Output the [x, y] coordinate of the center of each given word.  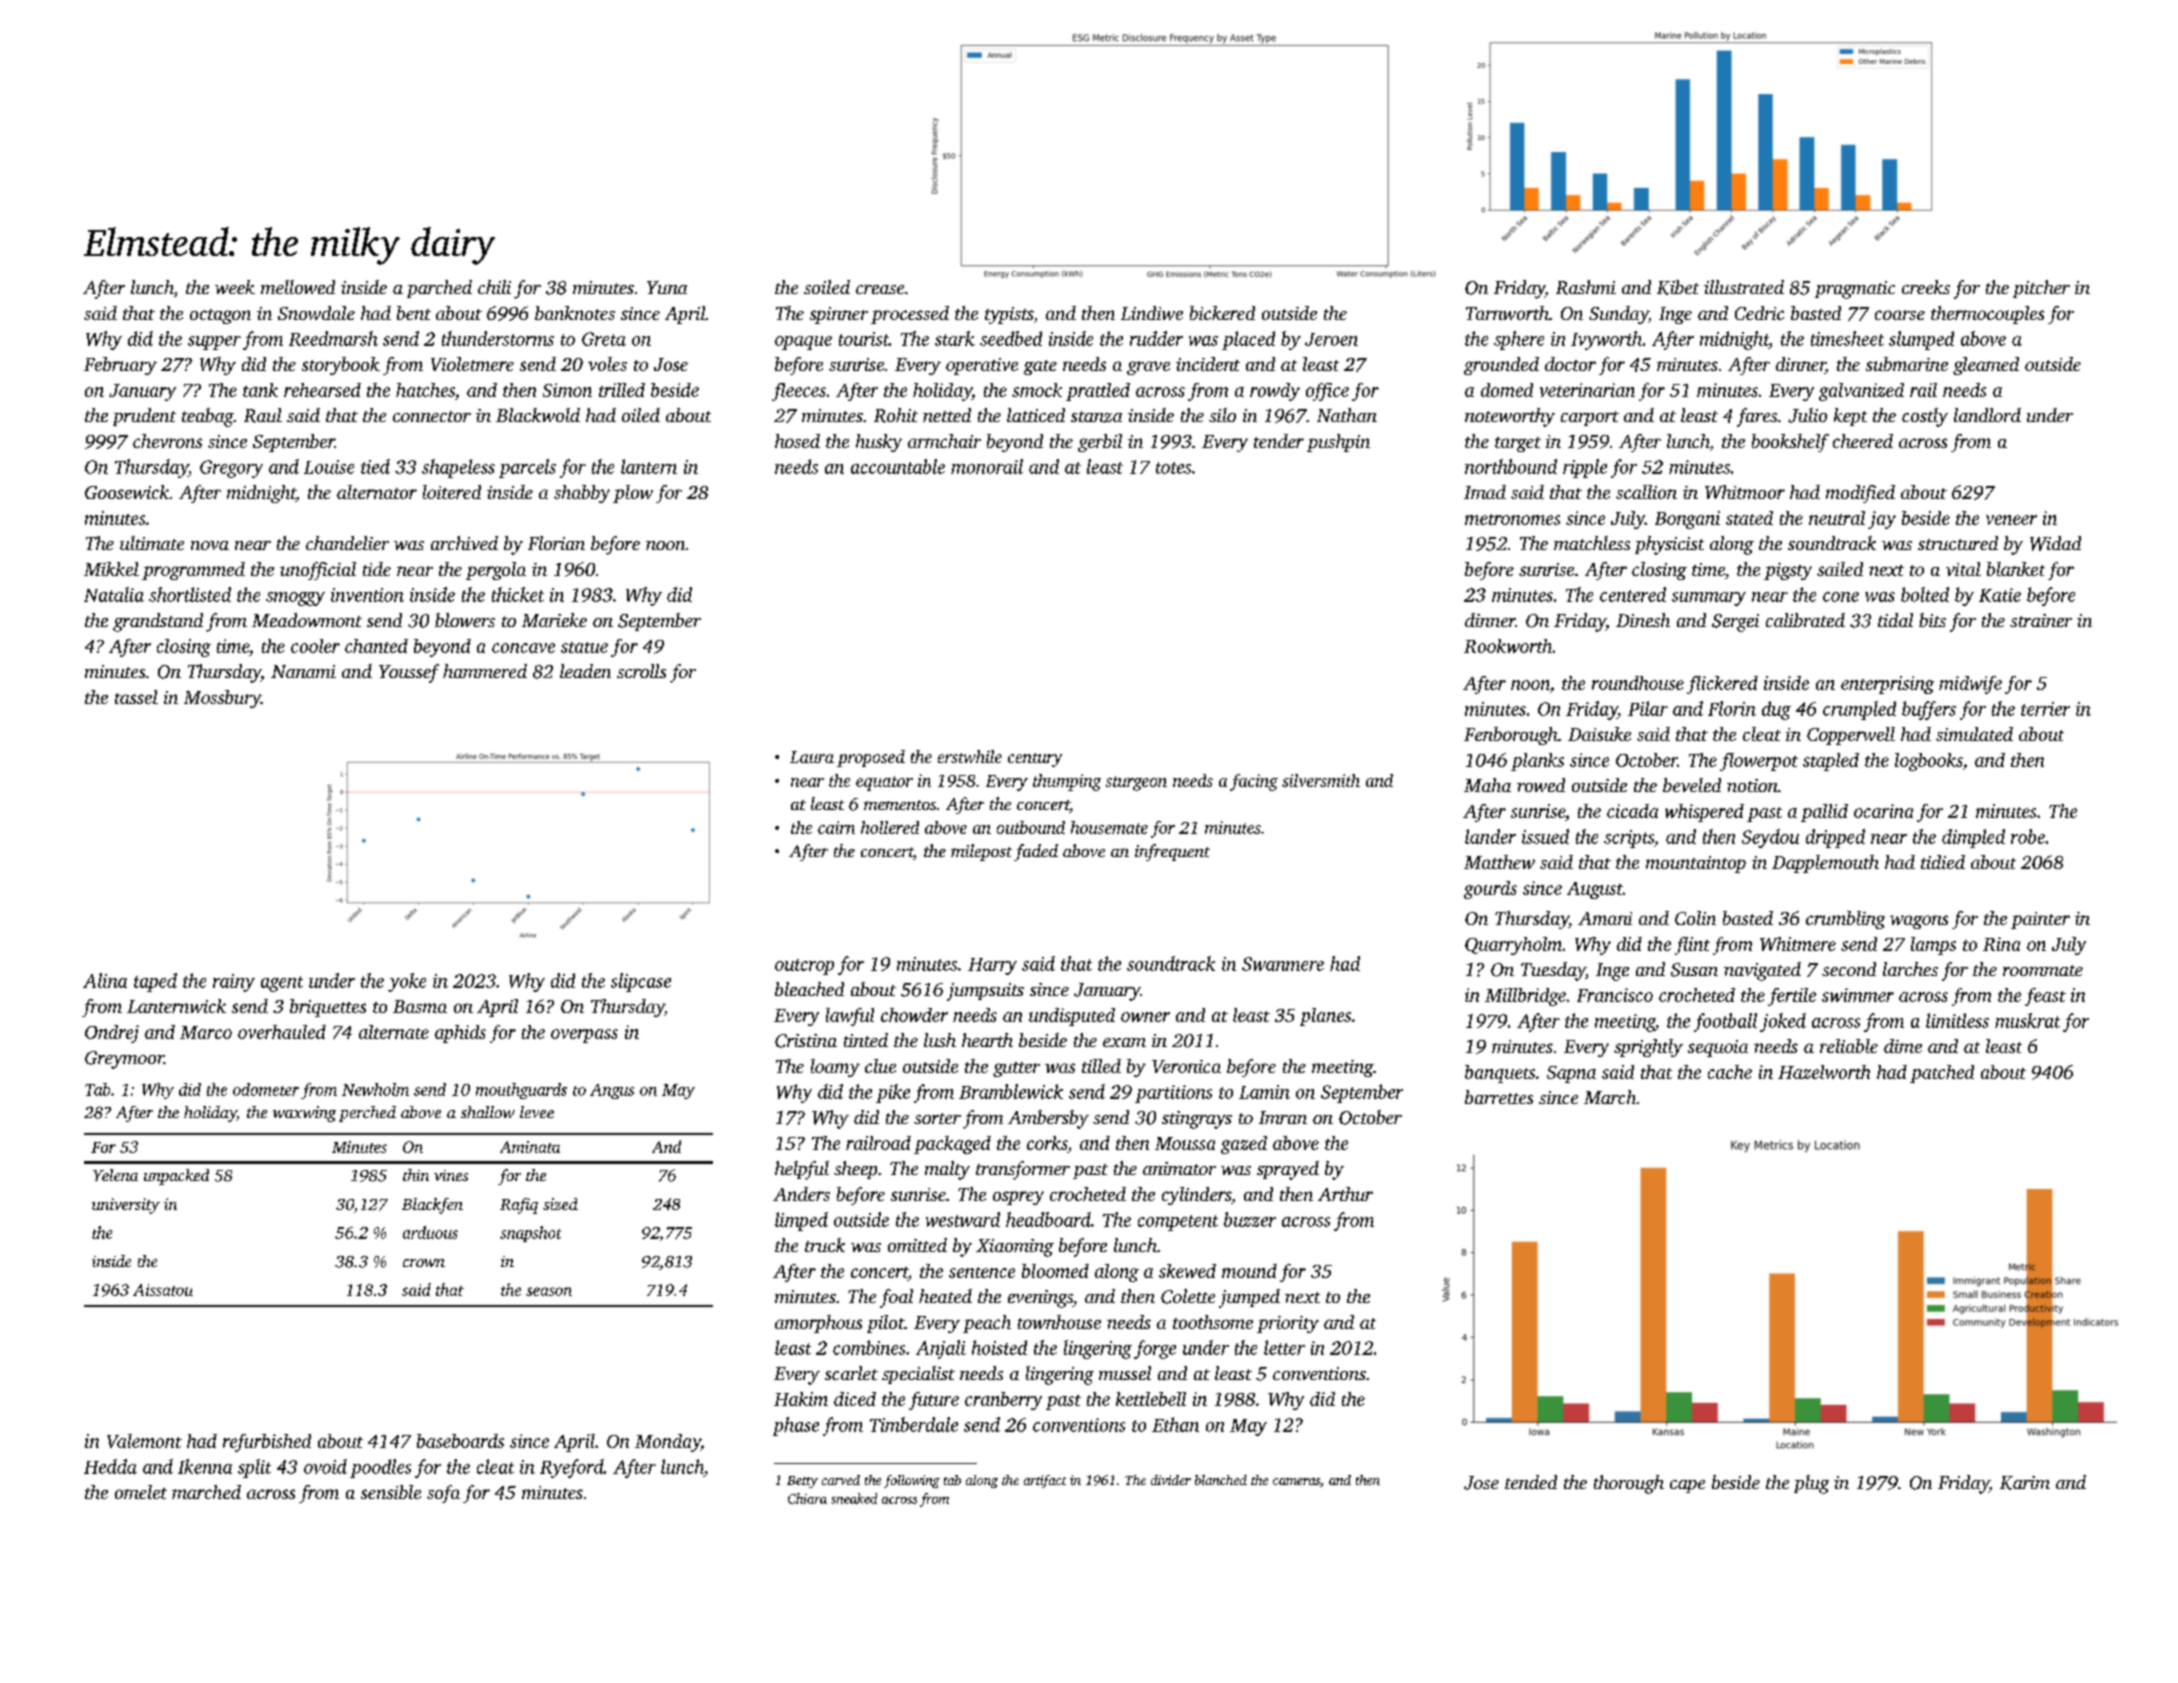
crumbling [1845, 920]
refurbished [267, 1443]
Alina [105, 980]
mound [1249, 1271]
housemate [1109, 827]
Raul [263, 415]
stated [1749, 518]
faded [1036, 852]
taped [155, 982]
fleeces [799, 392]
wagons [1919, 922]
